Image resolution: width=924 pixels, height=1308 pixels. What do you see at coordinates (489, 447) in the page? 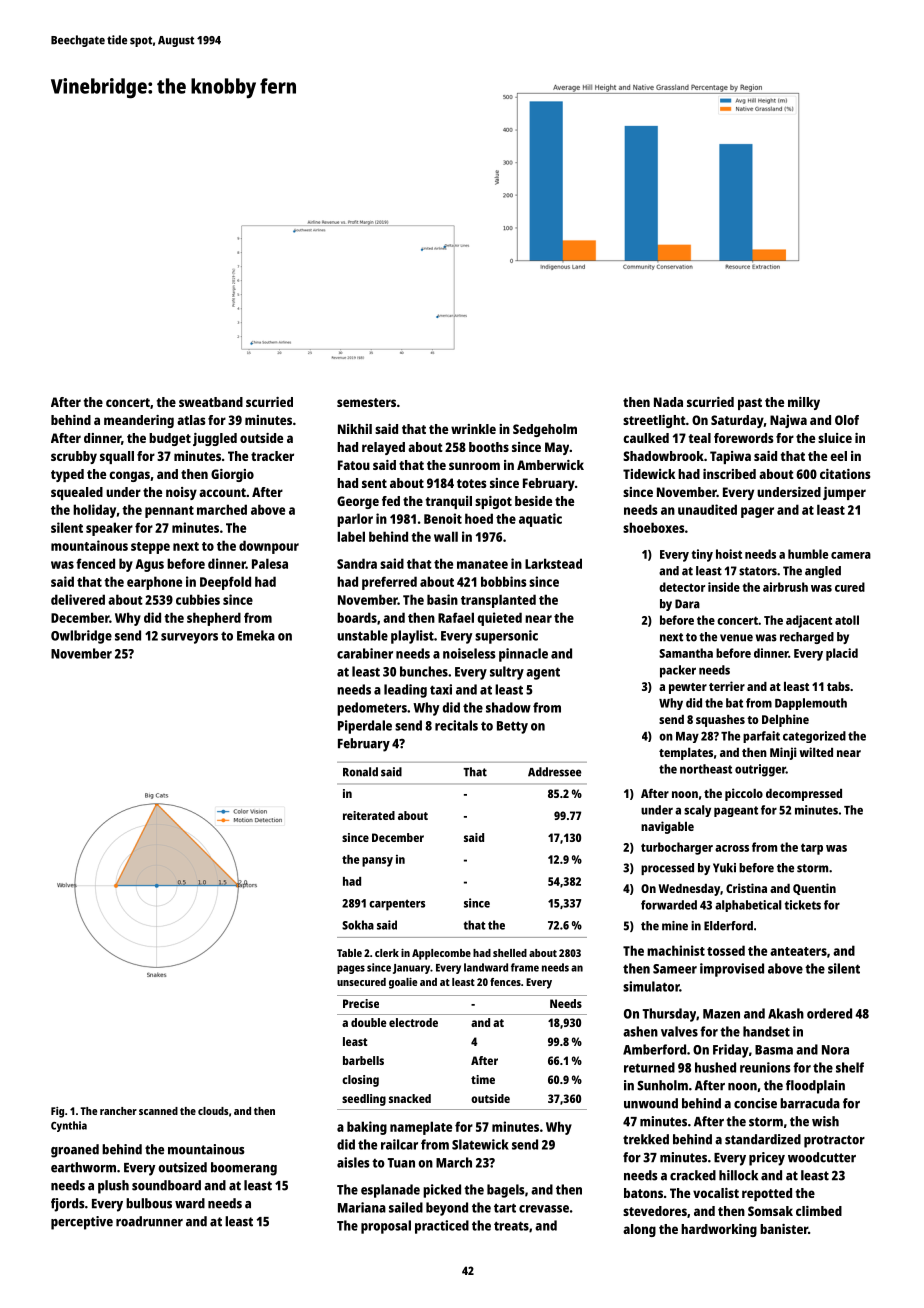
I see `booths` at bounding box center [489, 447].
